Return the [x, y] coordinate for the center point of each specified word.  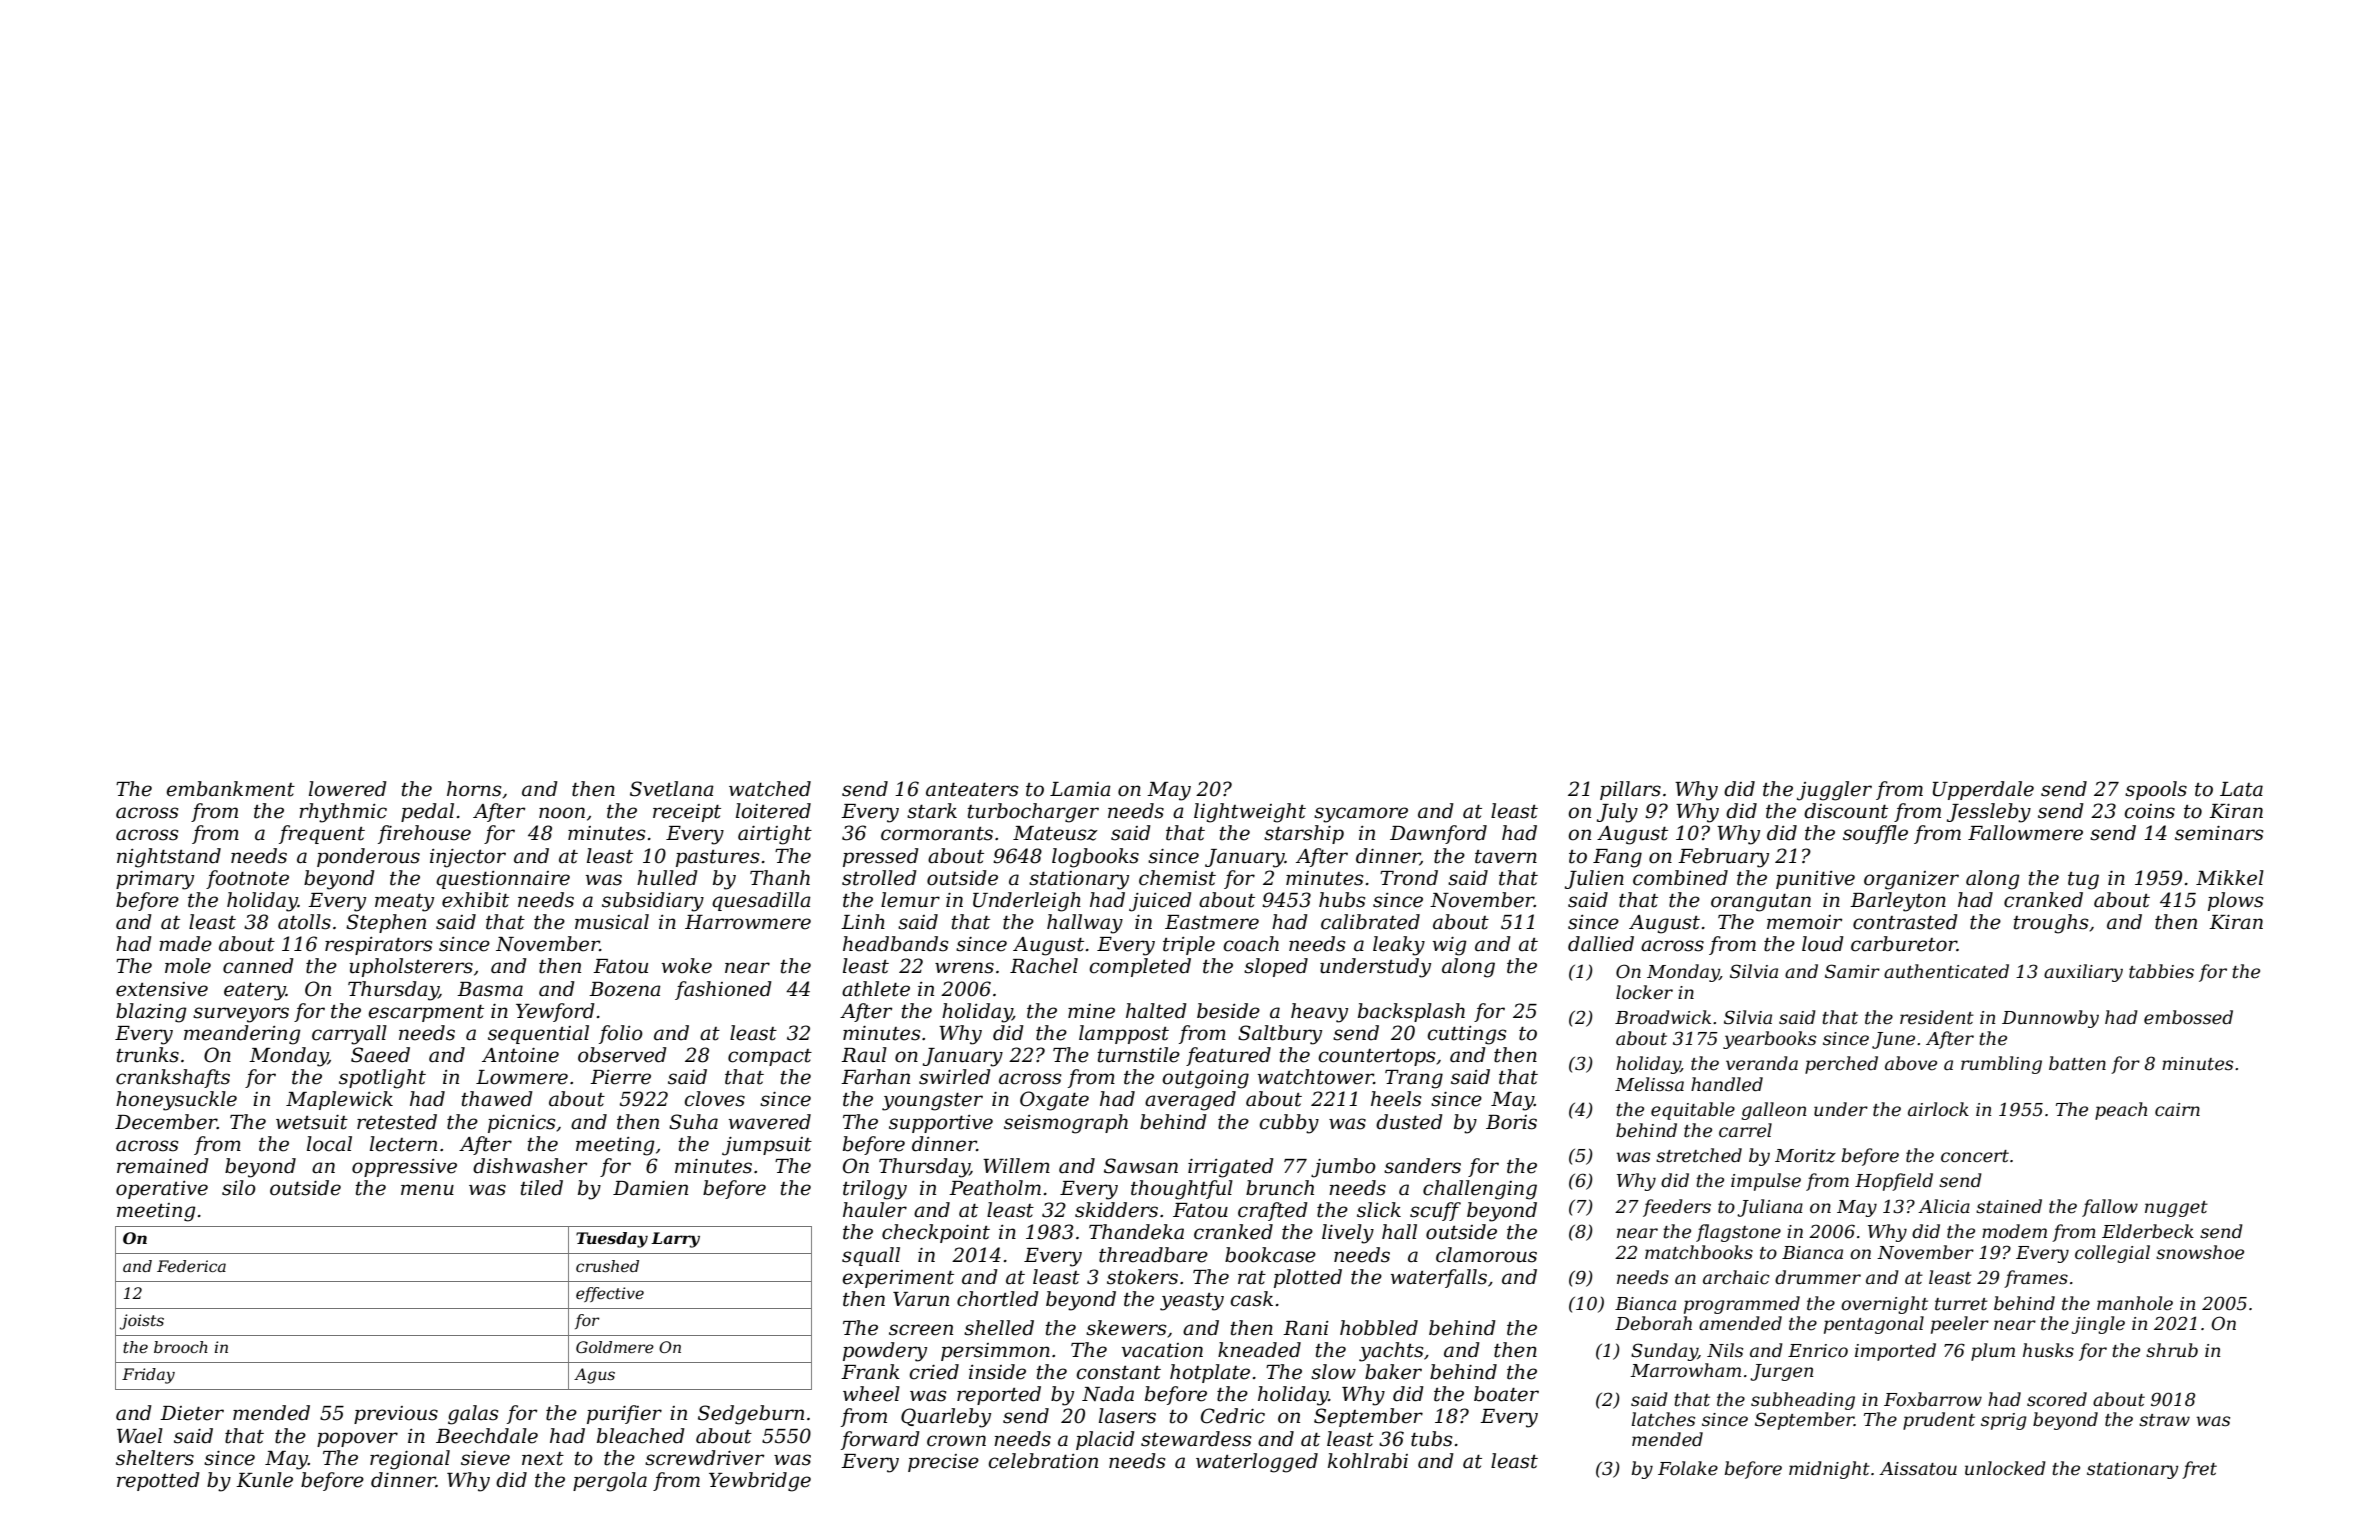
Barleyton [1898, 902]
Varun [921, 1299]
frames [2036, 1279]
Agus [594, 1376]
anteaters [972, 790]
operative [162, 1190]
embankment [230, 789]
